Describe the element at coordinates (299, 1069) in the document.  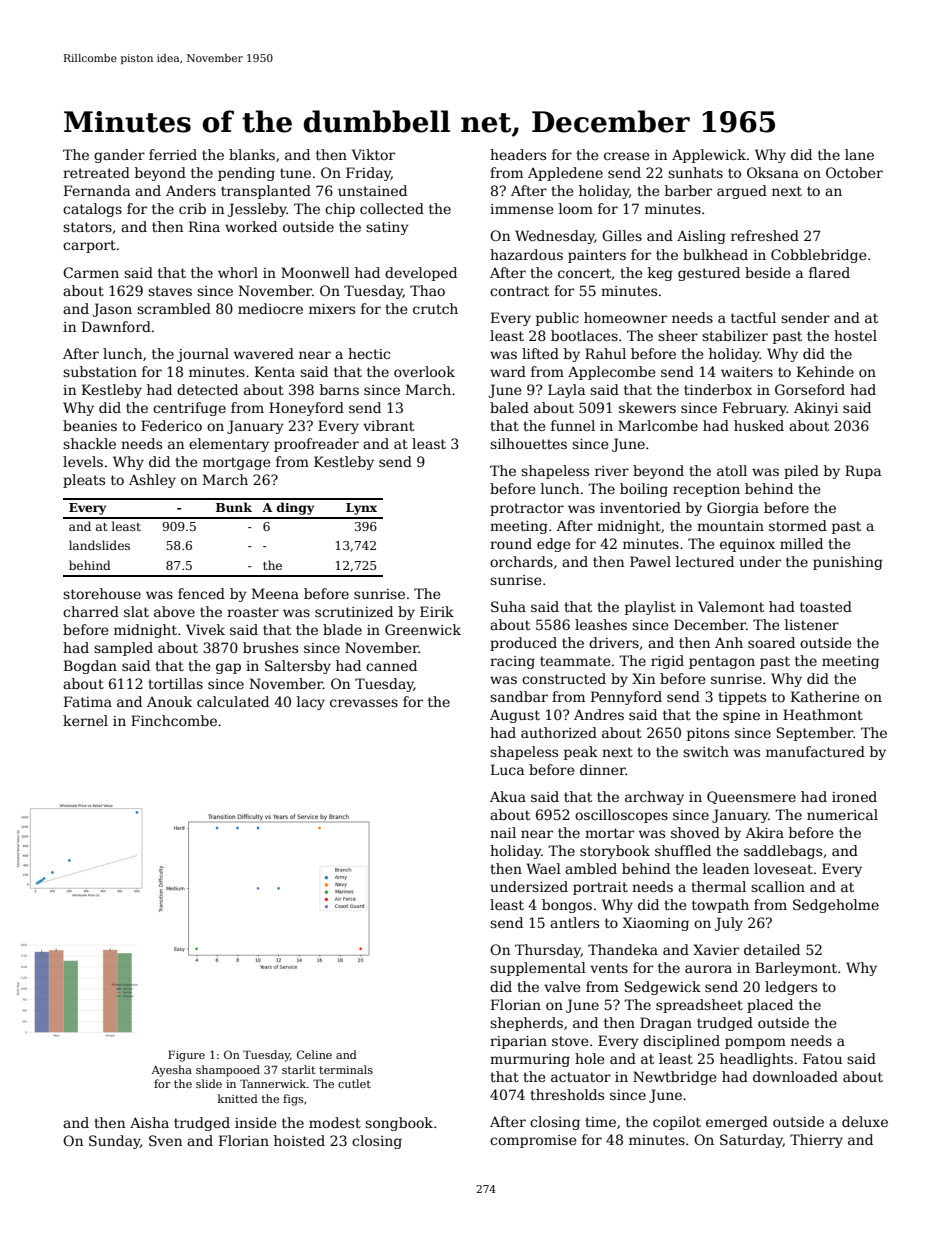
I see `starlit` at that location.
